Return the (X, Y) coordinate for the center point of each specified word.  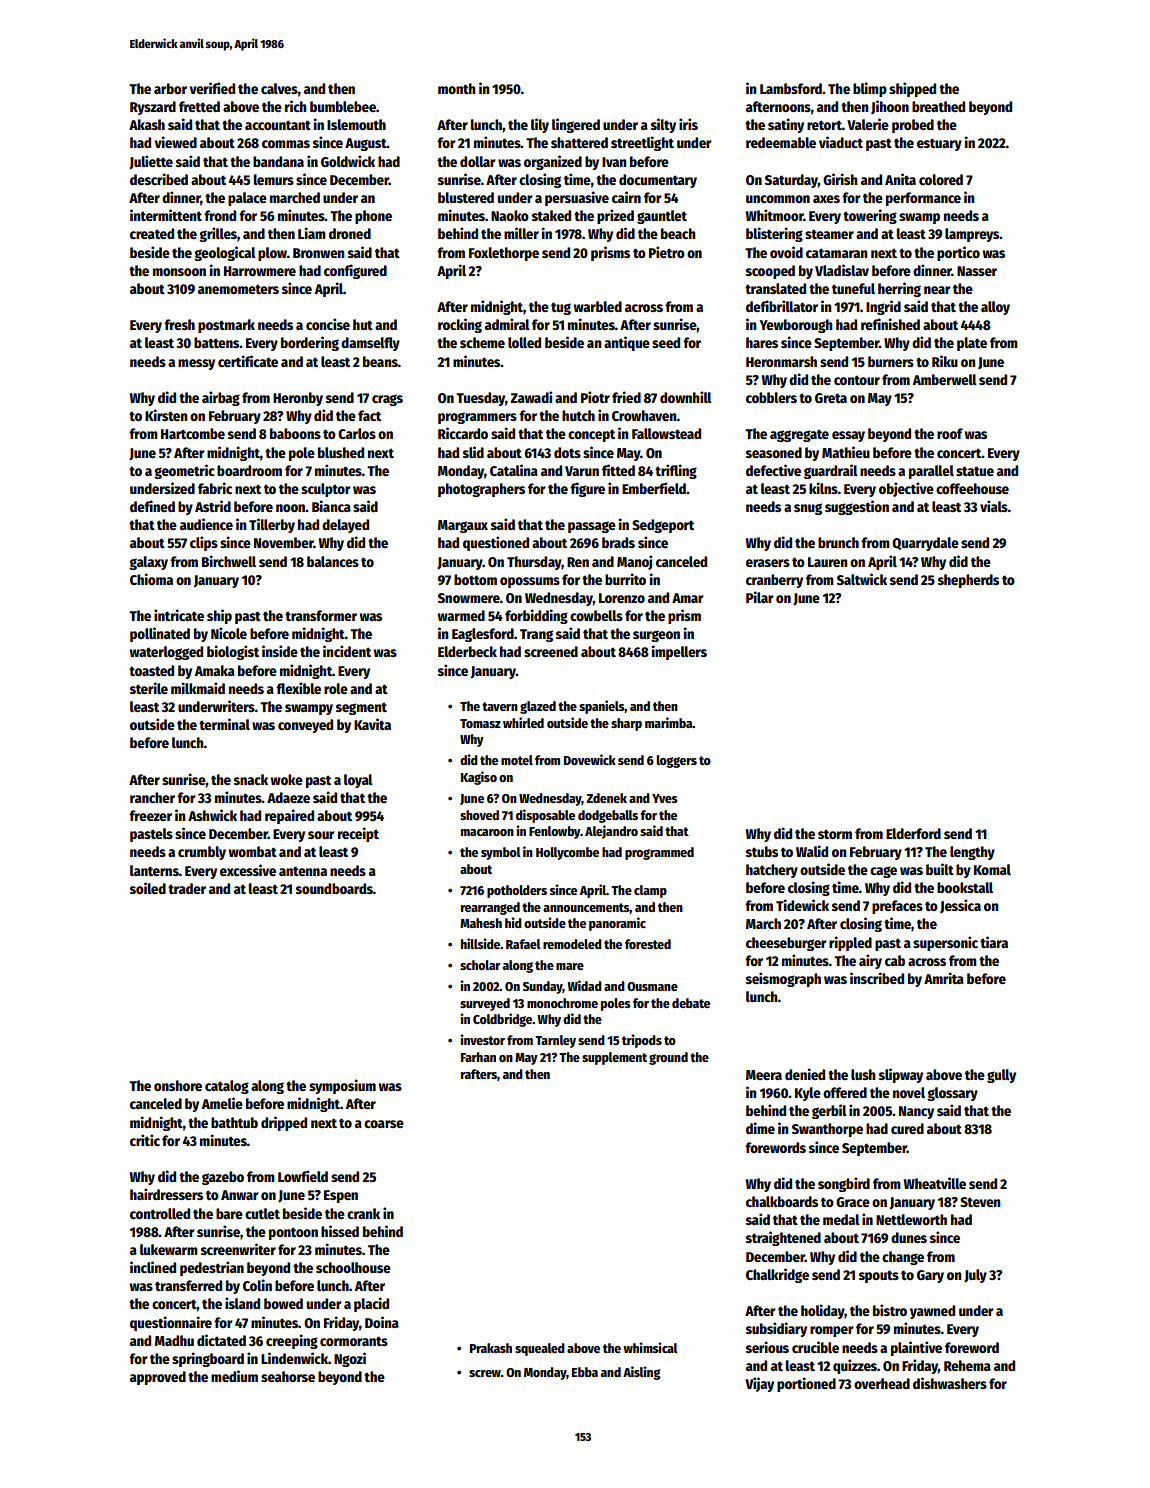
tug (561, 308)
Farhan (478, 1057)
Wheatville (935, 1183)
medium (234, 1376)
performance (923, 199)
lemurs (274, 179)
